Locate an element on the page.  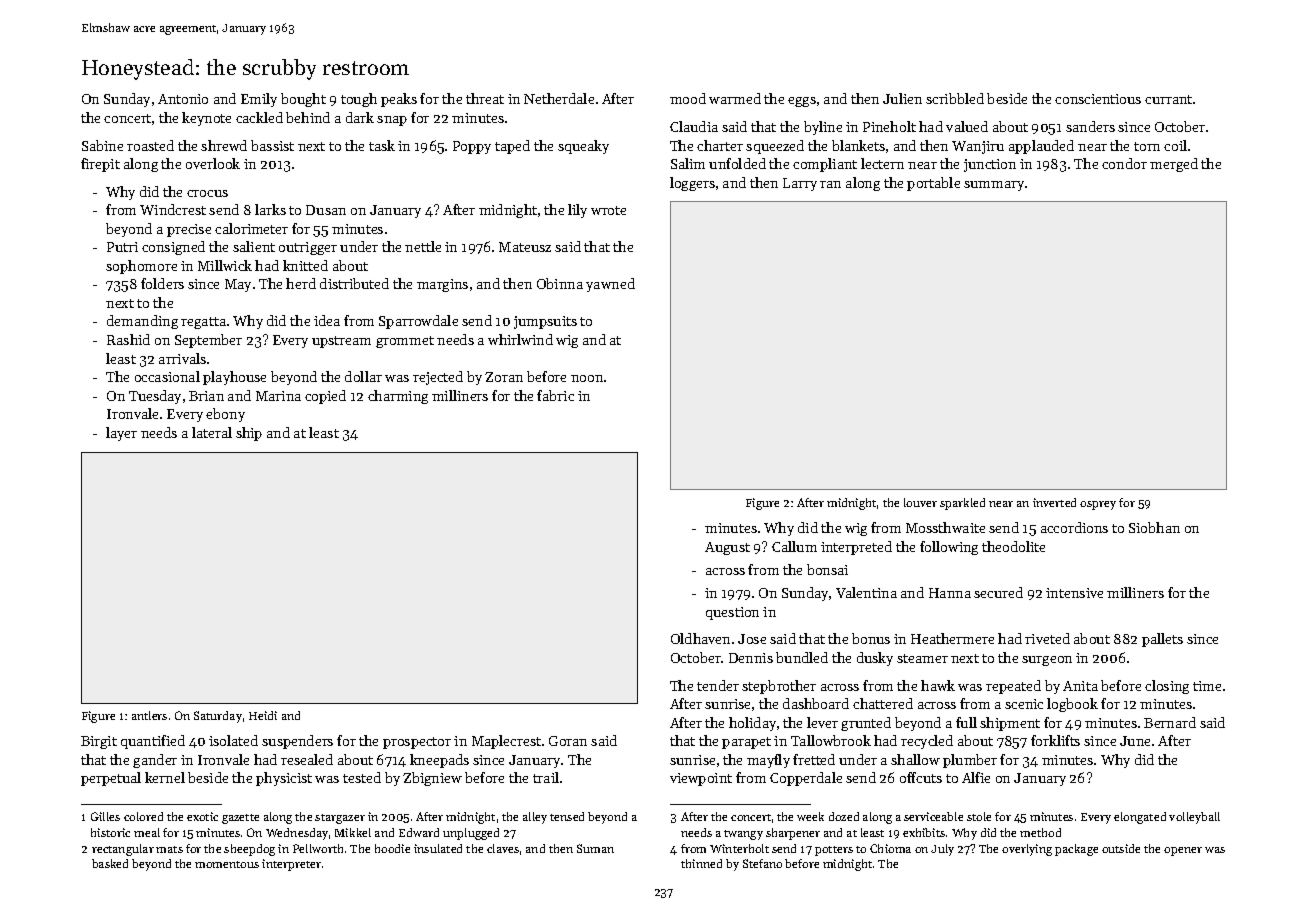
Mossthwaite is located at coordinates (945, 527).
